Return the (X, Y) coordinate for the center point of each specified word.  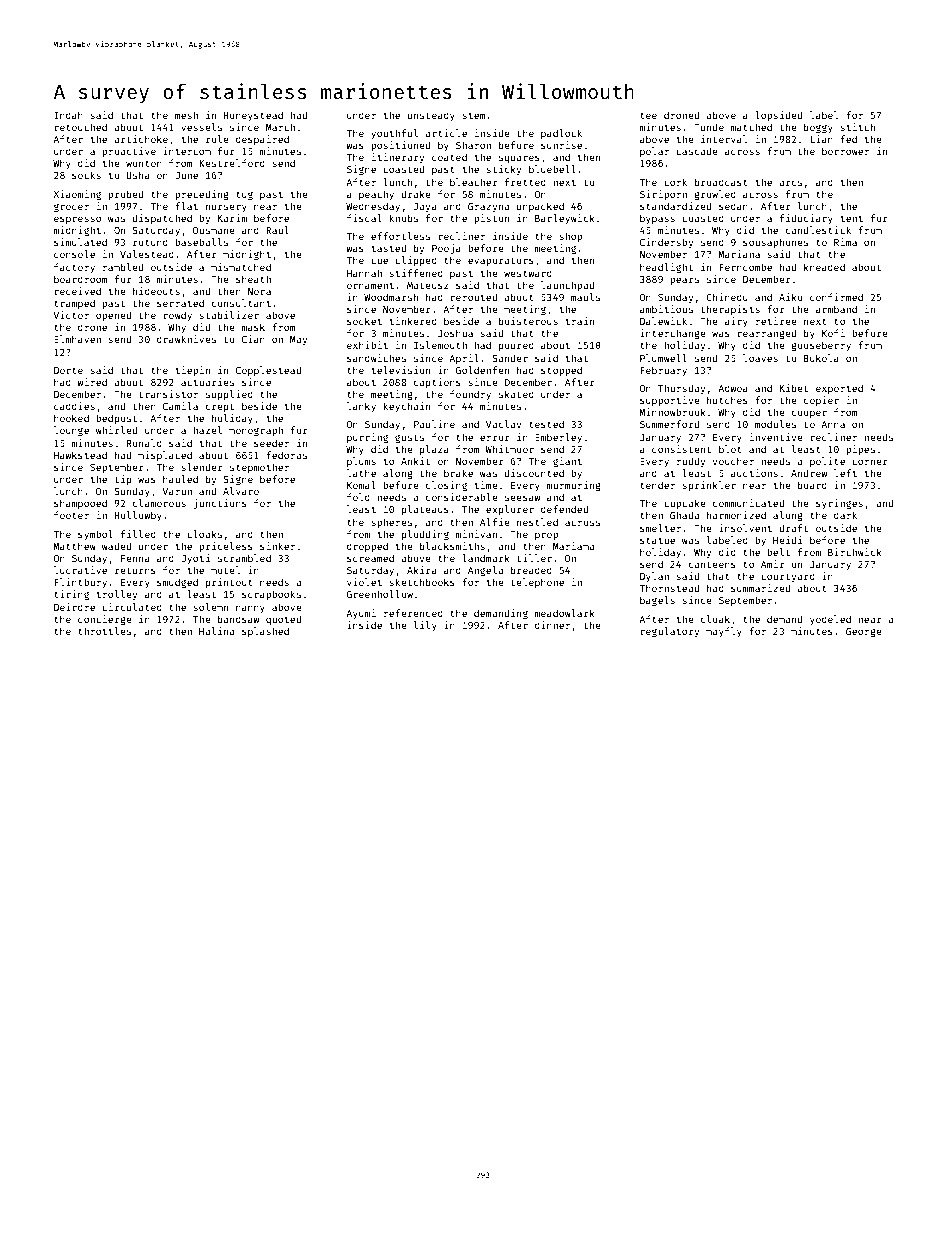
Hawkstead (80, 455)
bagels (657, 601)
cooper (809, 414)
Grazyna (488, 207)
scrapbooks (271, 595)
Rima (845, 242)
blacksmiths (452, 546)
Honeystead (253, 116)
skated (516, 394)
